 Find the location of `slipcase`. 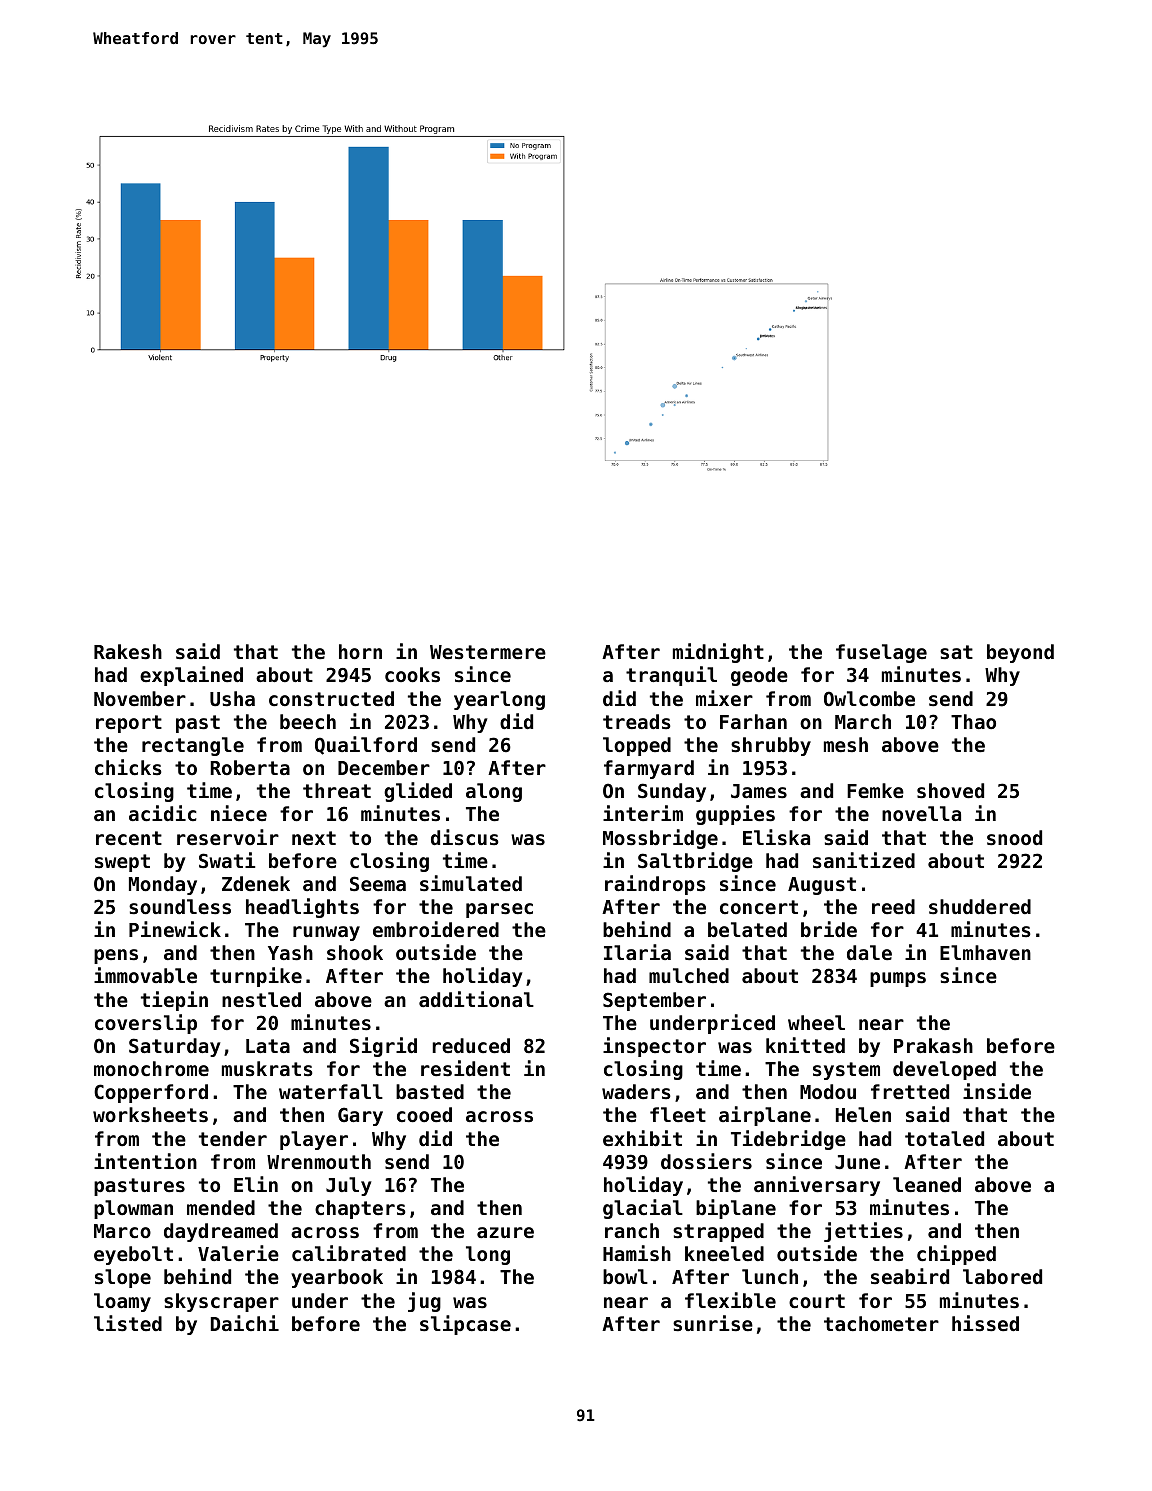

slipcase is located at coordinates (465, 1325).
